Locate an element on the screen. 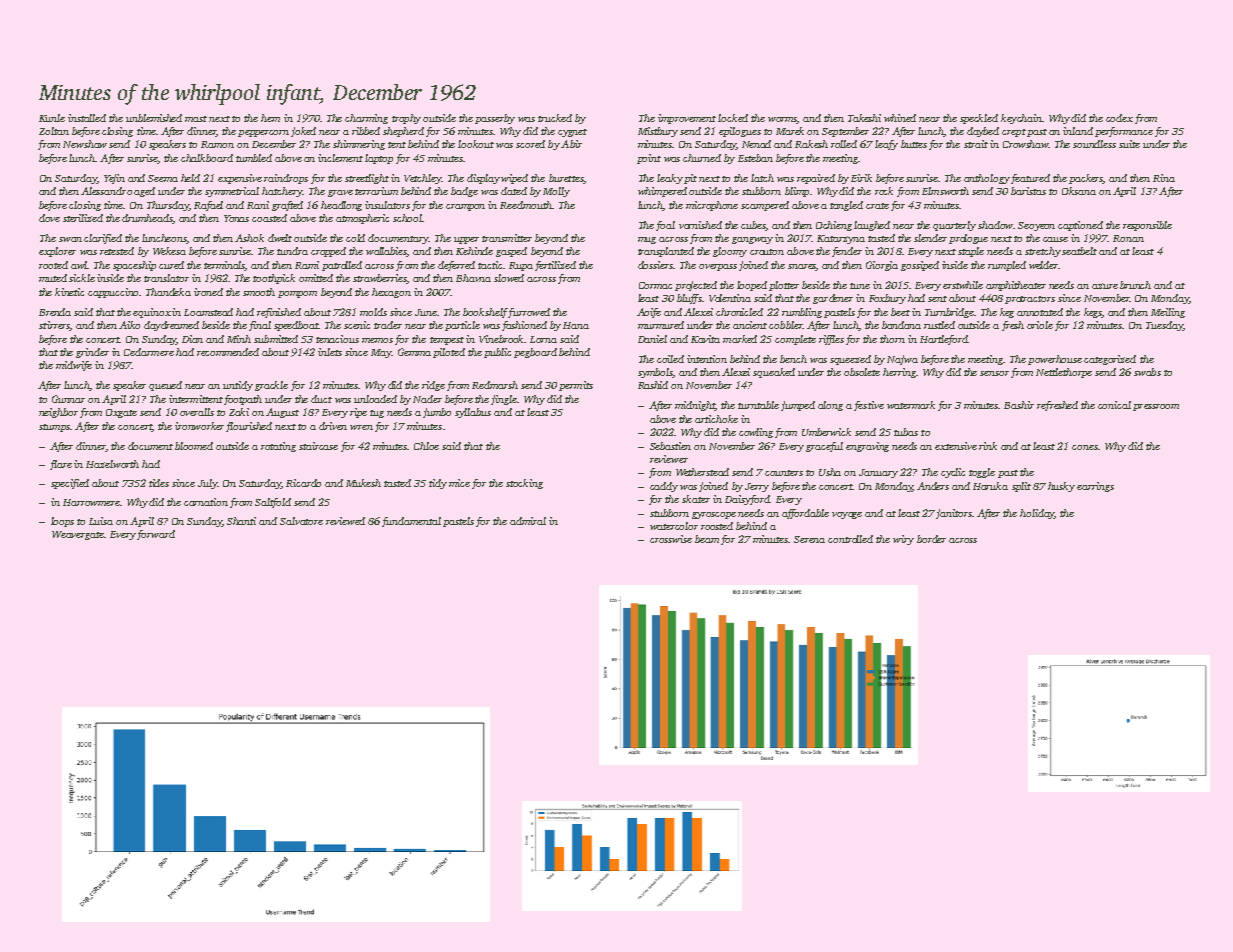 The image size is (1233, 952). Kehinde is located at coordinates (474, 251).
